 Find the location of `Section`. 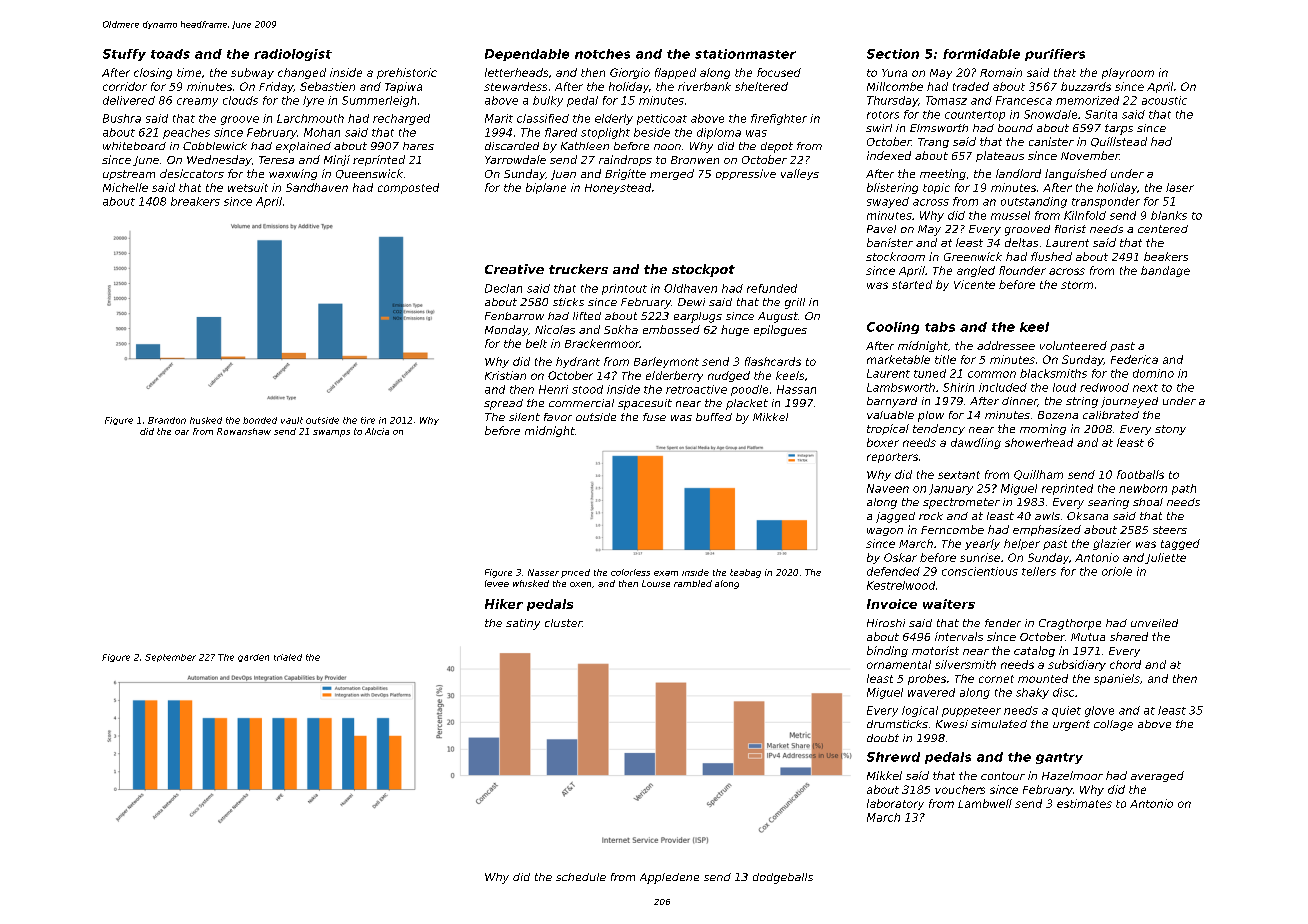

Section is located at coordinates (893, 54).
